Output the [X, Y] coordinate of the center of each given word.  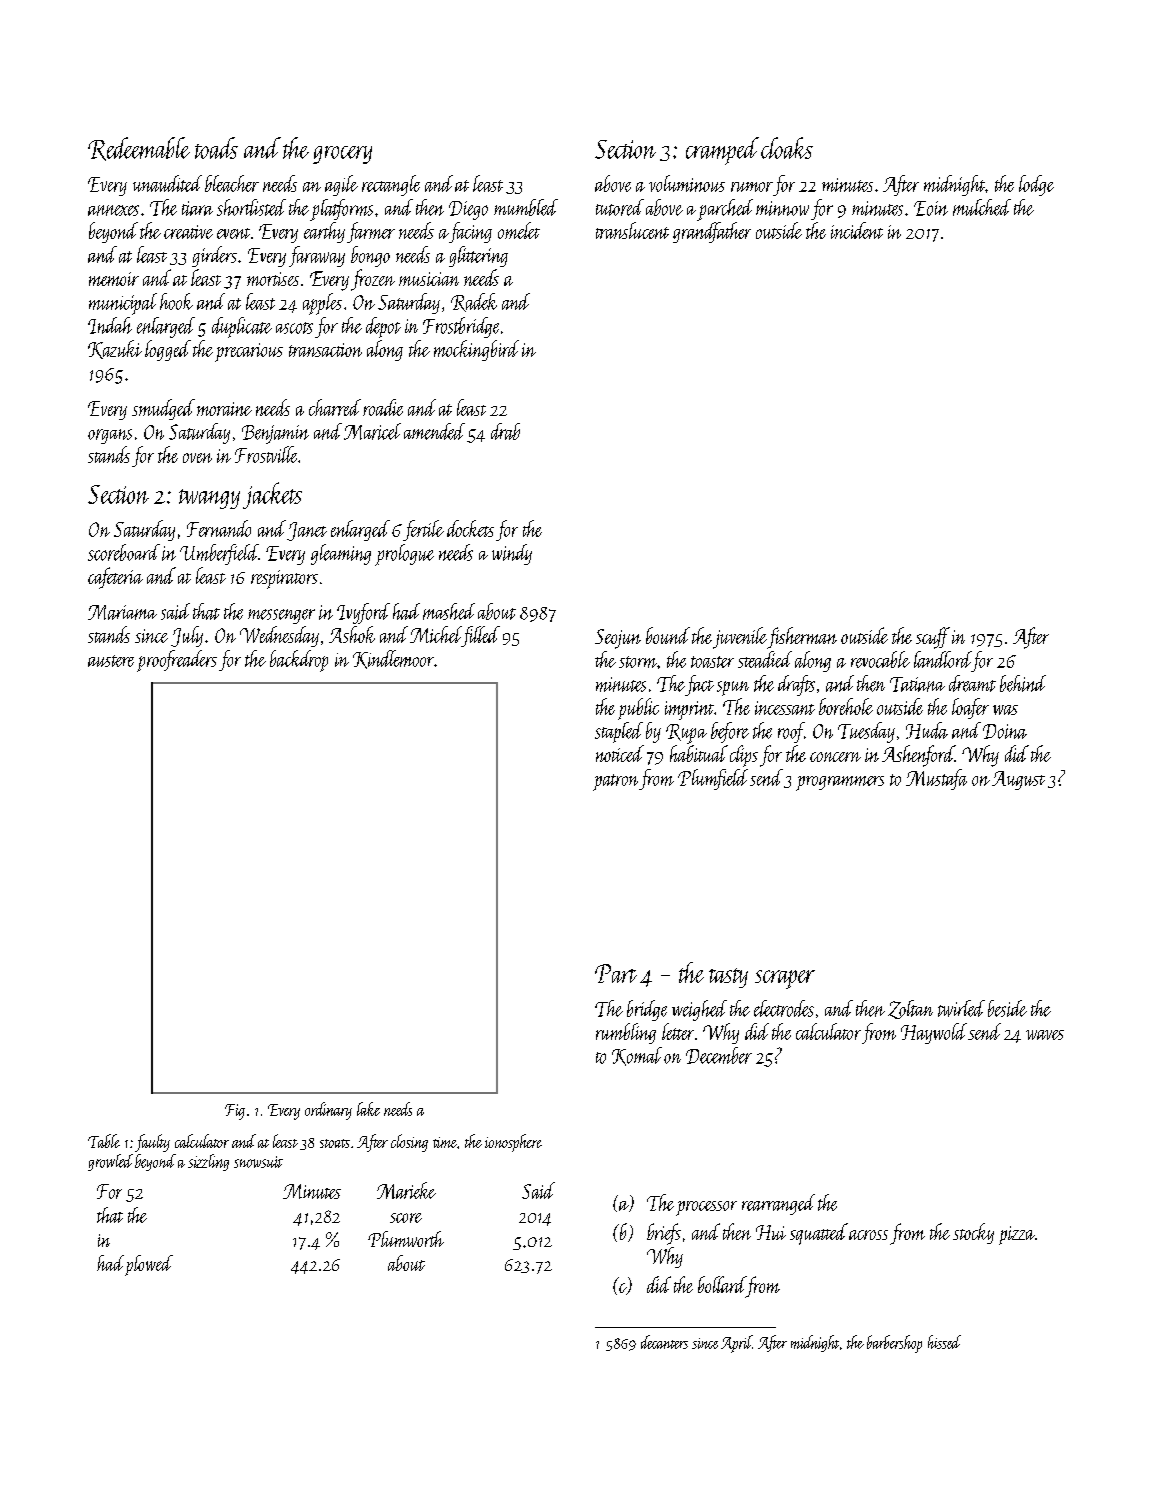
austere [111, 661]
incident [857, 230]
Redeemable [139, 149]
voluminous [687, 183]
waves [1045, 1035]
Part [616, 973]
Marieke [406, 1190]
